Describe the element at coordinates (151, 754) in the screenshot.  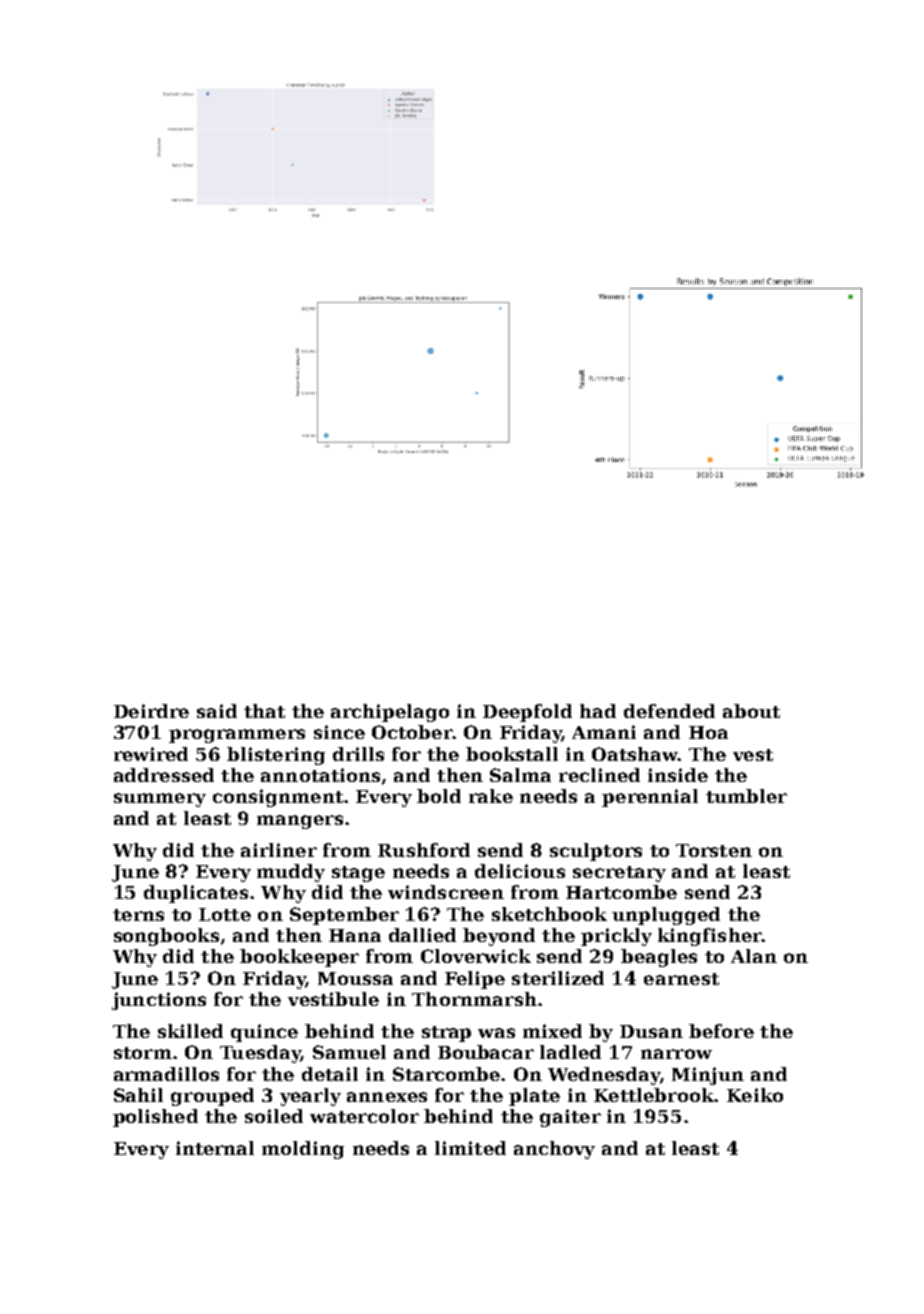
I see `rewired` at that location.
